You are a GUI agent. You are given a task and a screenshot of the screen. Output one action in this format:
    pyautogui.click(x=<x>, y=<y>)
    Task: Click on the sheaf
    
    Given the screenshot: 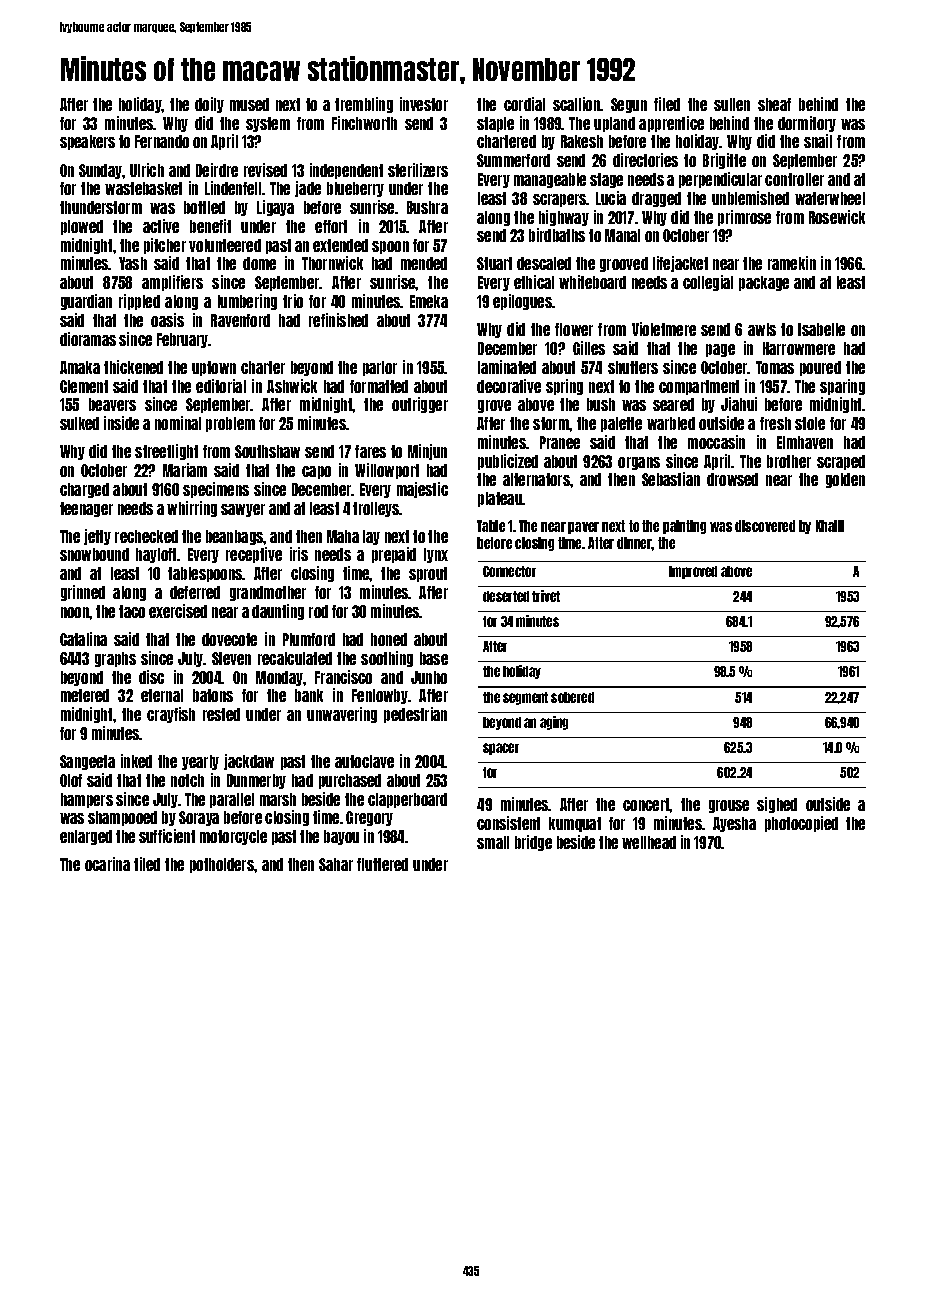 What is the action you would take?
    pyautogui.click(x=774, y=104)
